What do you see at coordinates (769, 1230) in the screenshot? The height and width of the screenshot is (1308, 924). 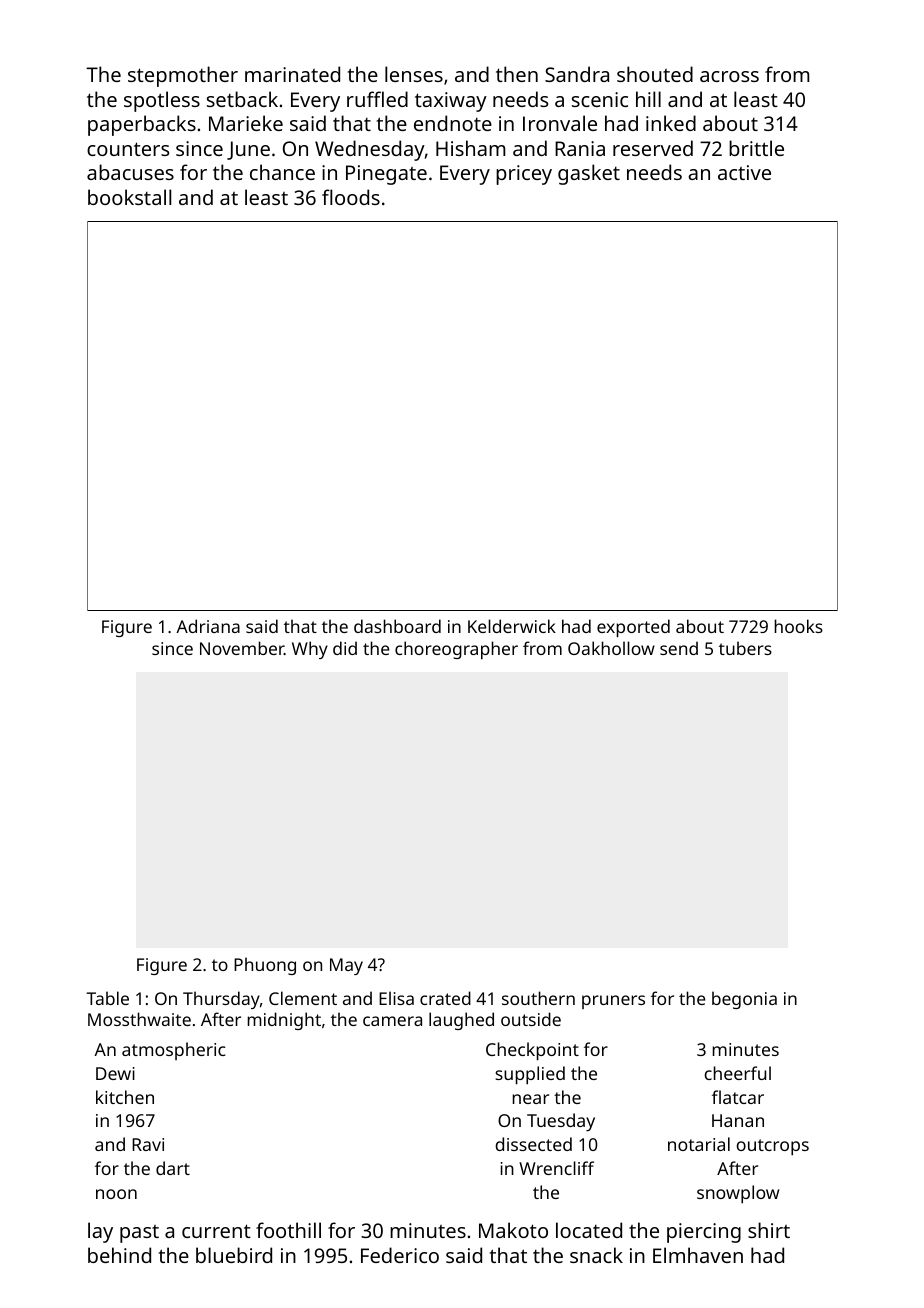 I see `shirt` at bounding box center [769, 1230].
